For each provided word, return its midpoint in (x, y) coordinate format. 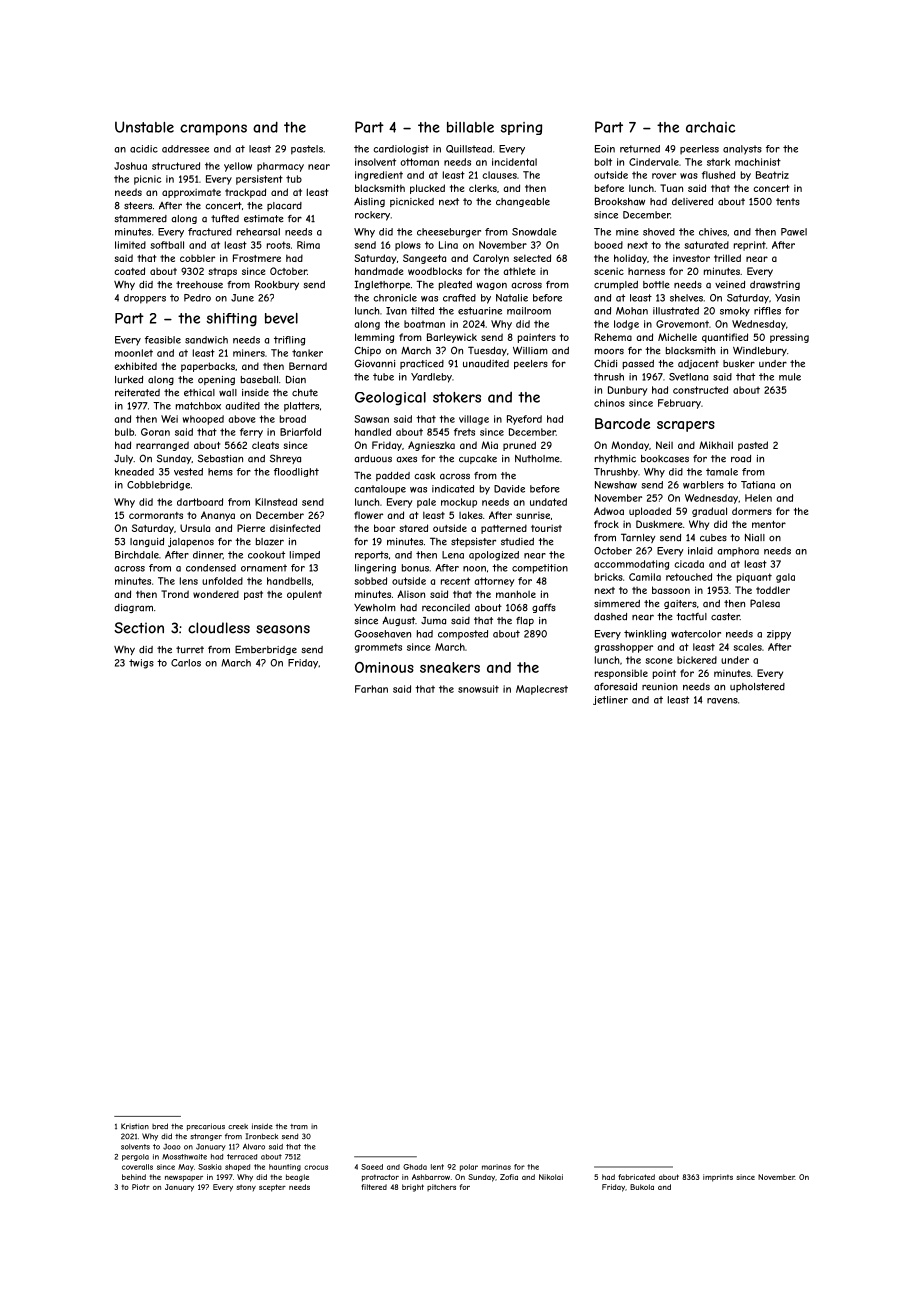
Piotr (141, 1187)
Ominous (384, 667)
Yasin (787, 298)
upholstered (757, 687)
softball (167, 245)
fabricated (636, 1177)
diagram (133, 608)
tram (299, 1127)
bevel (281, 318)
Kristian (135, 1126)
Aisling (369, 202)
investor (691, 258)
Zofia (509, 1177)
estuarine (480, 311)
